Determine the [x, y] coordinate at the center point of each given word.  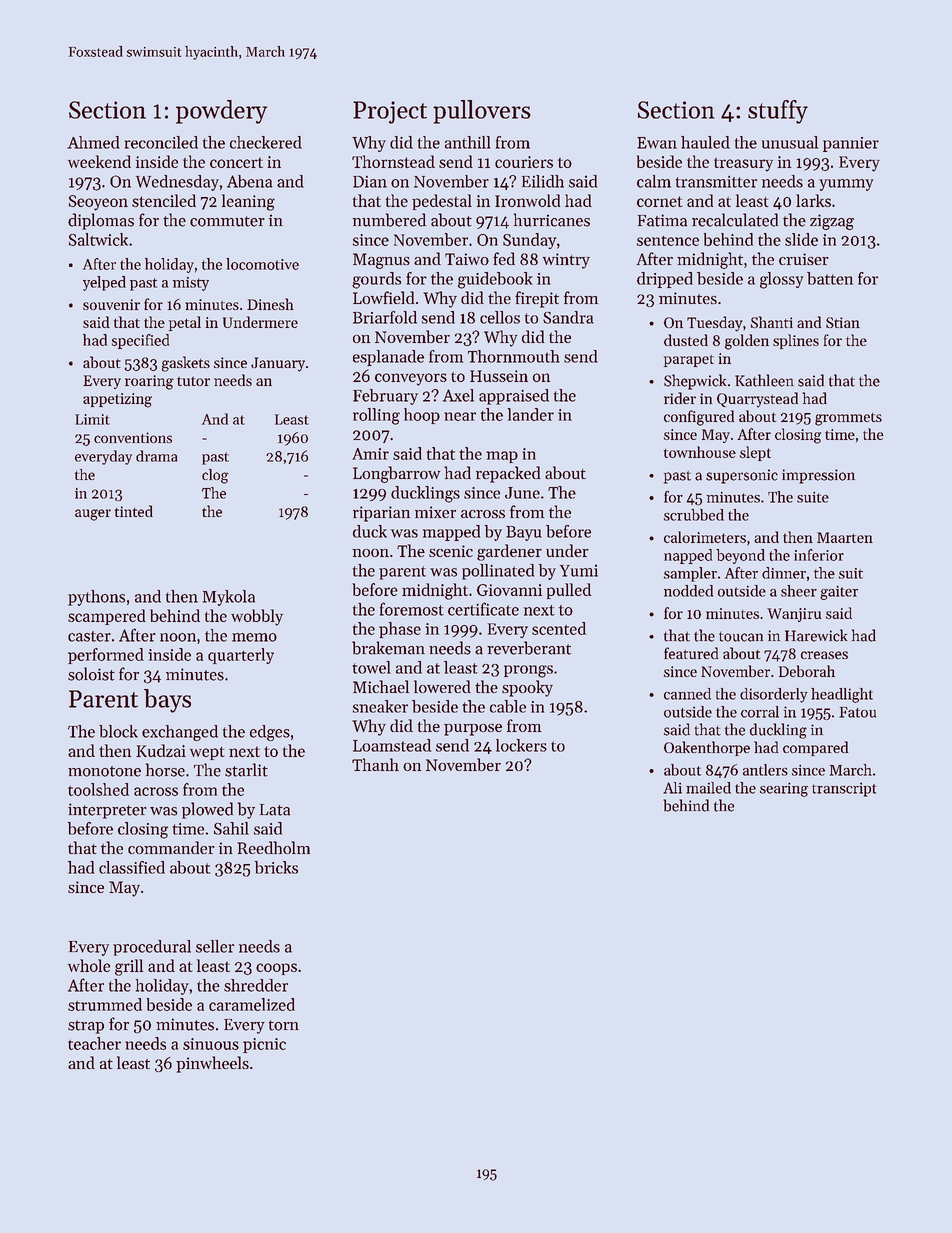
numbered [389, 220]
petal [185, 323]
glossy [781, 280]
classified [132, 867]
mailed [708, 788]
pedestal [442, 202]
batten [830, 278]
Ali [672, 788]
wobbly [257, 617]
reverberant [529, 648]
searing [784, 789]
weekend [99, 161]
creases [824, 655]
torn [284, 1025]
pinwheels [212, 1064]
